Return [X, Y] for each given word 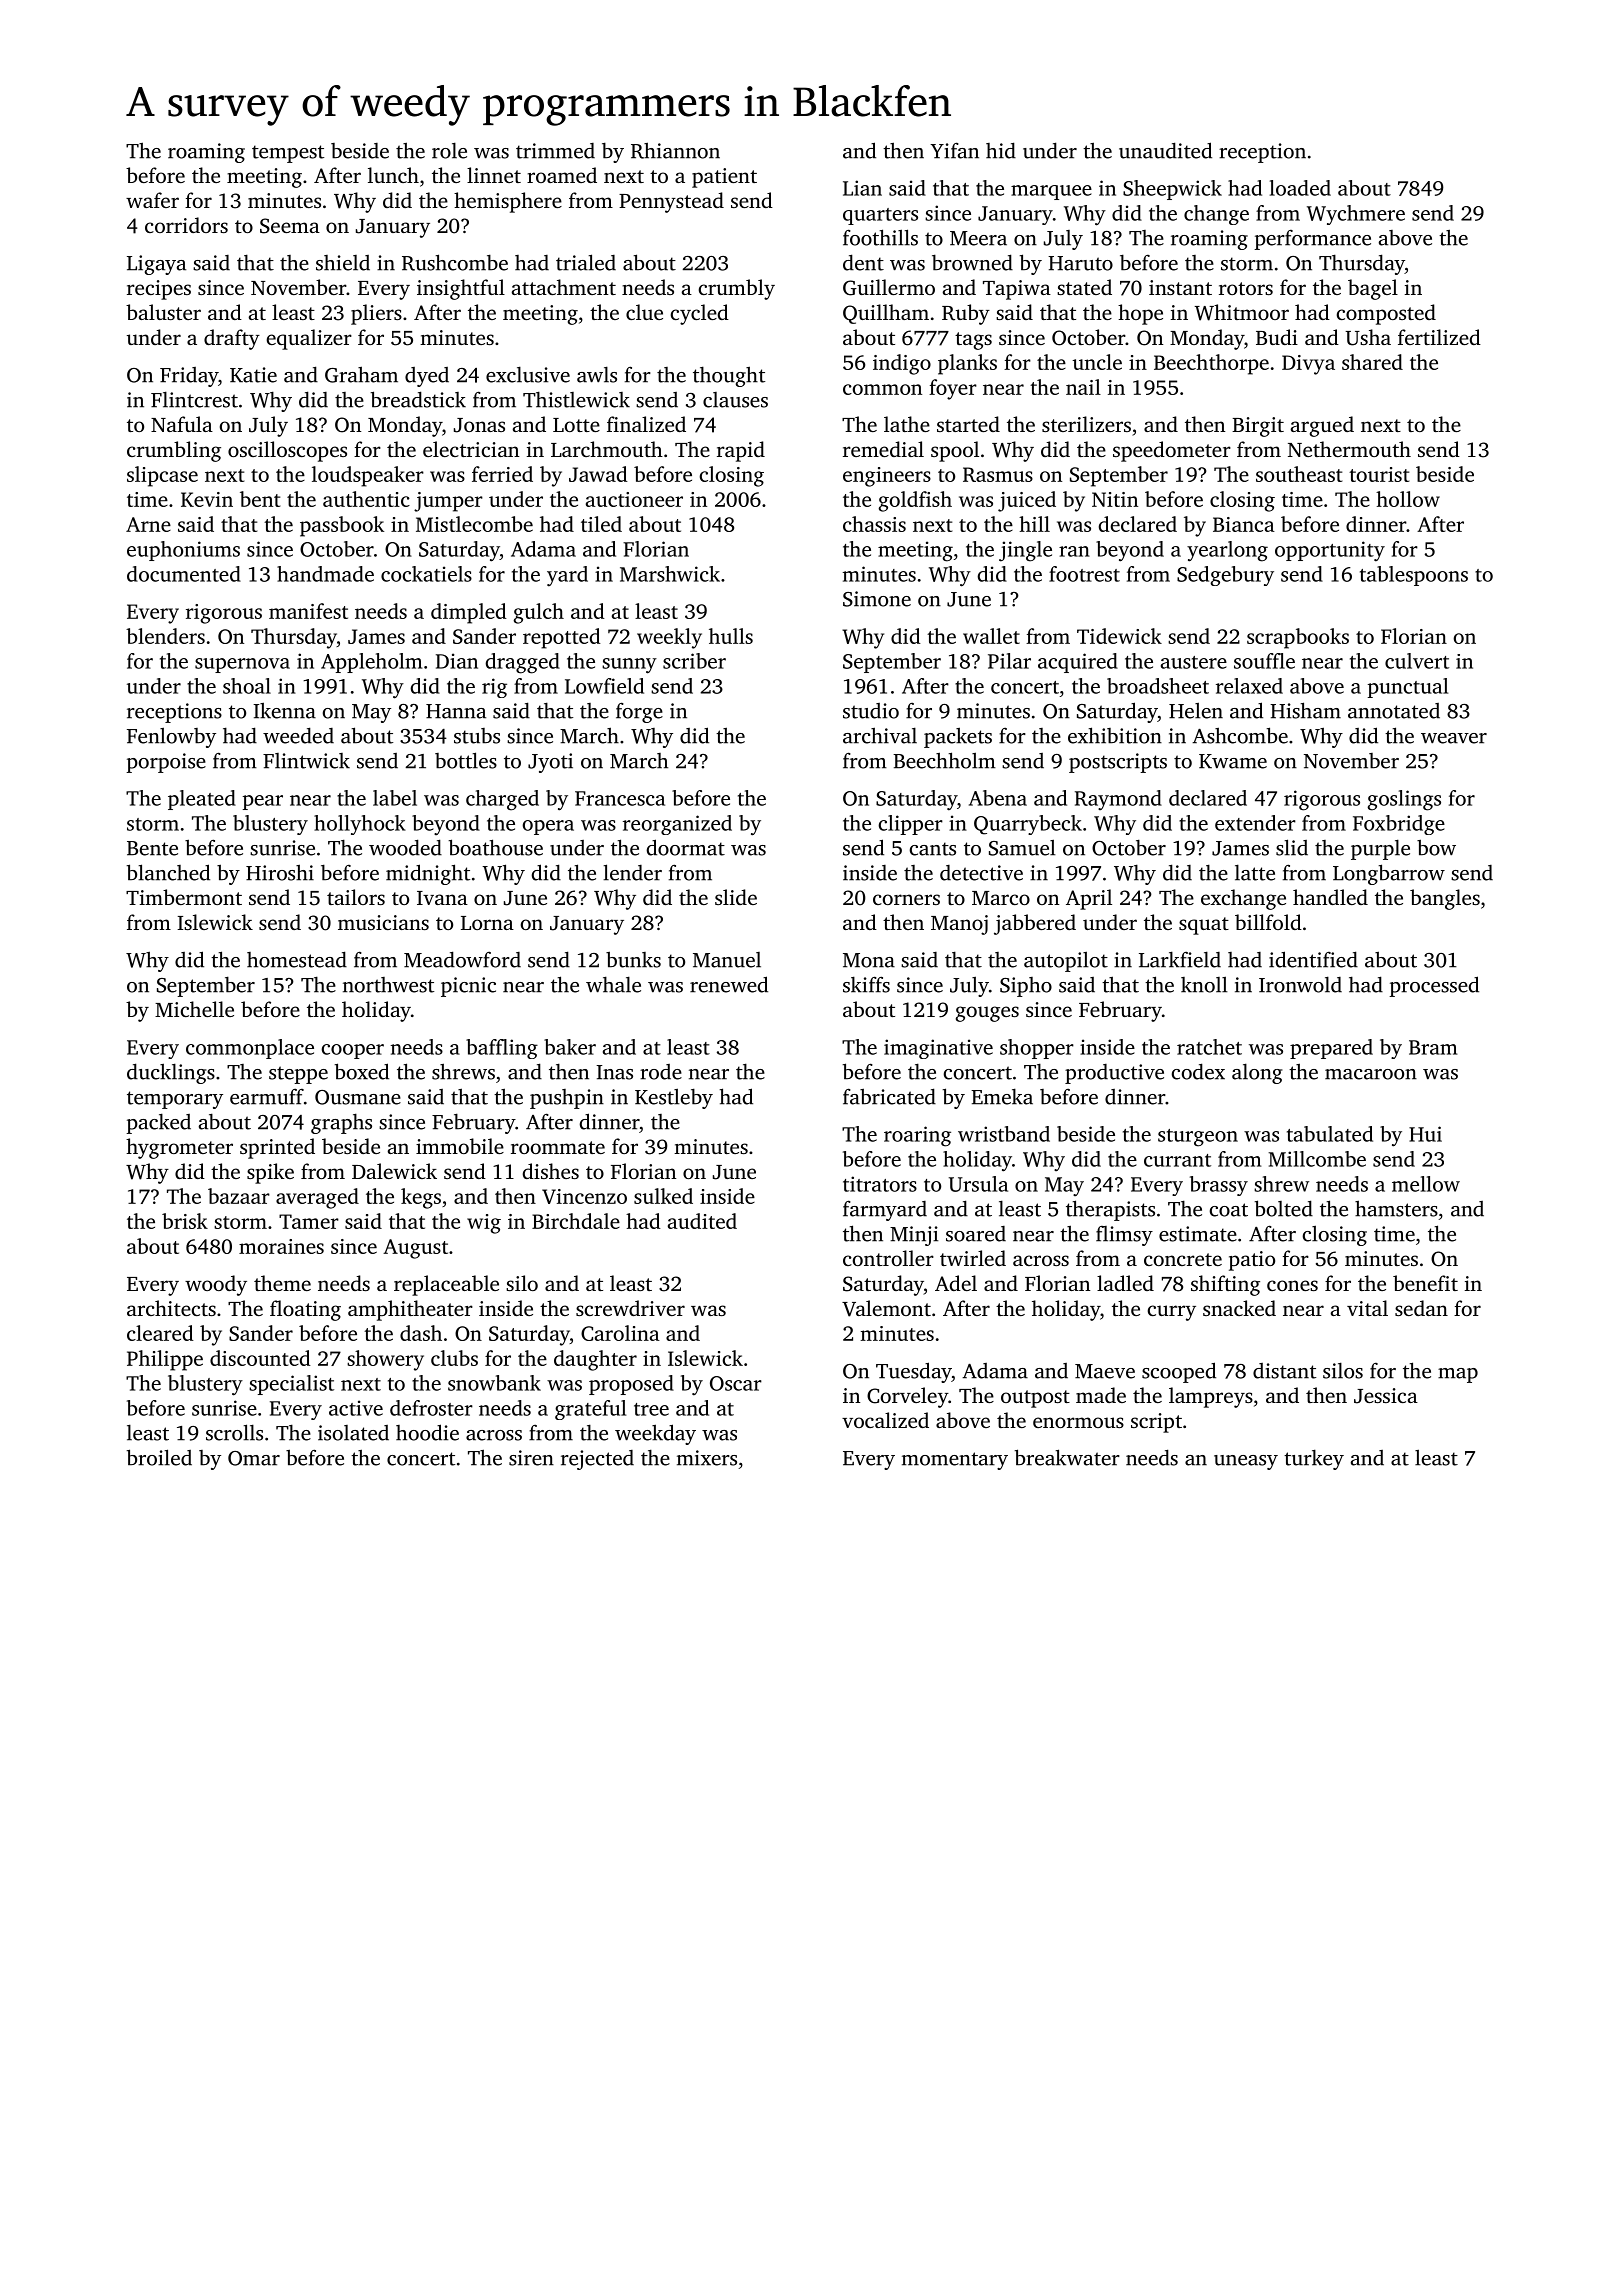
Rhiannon [675, 150]
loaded [1300, 188]
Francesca [620, 798]
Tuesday [914, 1372]
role [449, 150]
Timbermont [184, 897]
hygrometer [179, 1148]
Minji [914, 1236]
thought [729, 376]
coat [1229, 1210]
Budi [1277, 337]
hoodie [427, 1432]
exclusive [528, 374]
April [1089, 899]
